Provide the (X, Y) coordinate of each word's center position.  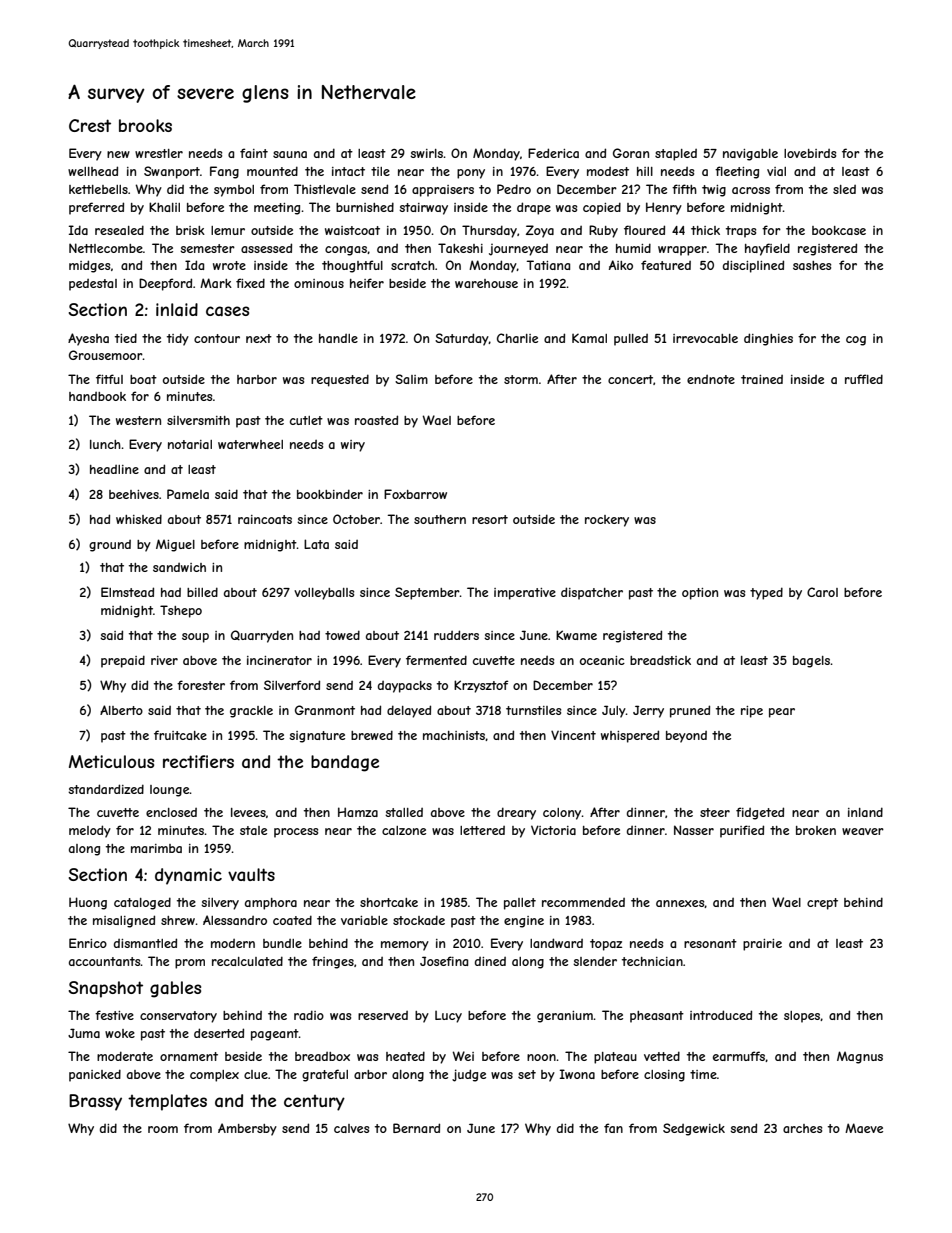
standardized (106, 789)
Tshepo (181, 611)
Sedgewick (694, 1129)
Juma (84, 1033)
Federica (553, 153)
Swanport (172, 172)
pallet (520, 904)
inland (865, 812)
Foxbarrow (415, 494)
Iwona (577, 1074)
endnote (711, 379)
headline (114, 469)
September (427, 593)
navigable (750, 155)
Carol (822, 592)
